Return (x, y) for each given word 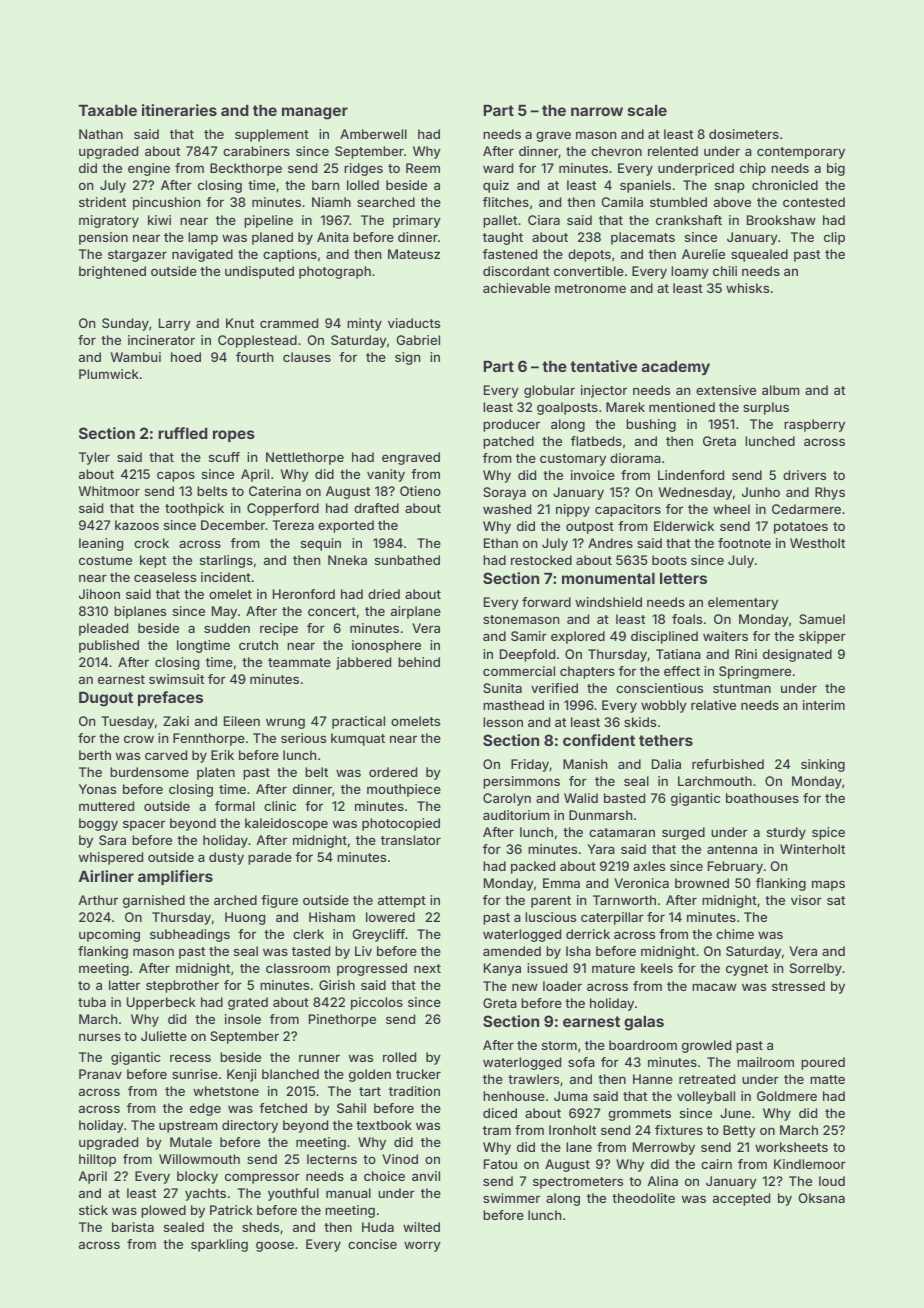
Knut (240, 323)
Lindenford (691, 475)
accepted (741, 1199)
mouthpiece (404, 790)
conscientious (659, 688)
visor (806, 900)
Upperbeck (161, 1003)
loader (562, 986)
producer (511, 425)
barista (133, 1227)
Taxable (108, 110)
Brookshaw (781, 220)
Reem (423, 168)
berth (95, 755)
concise (372, 1244)
